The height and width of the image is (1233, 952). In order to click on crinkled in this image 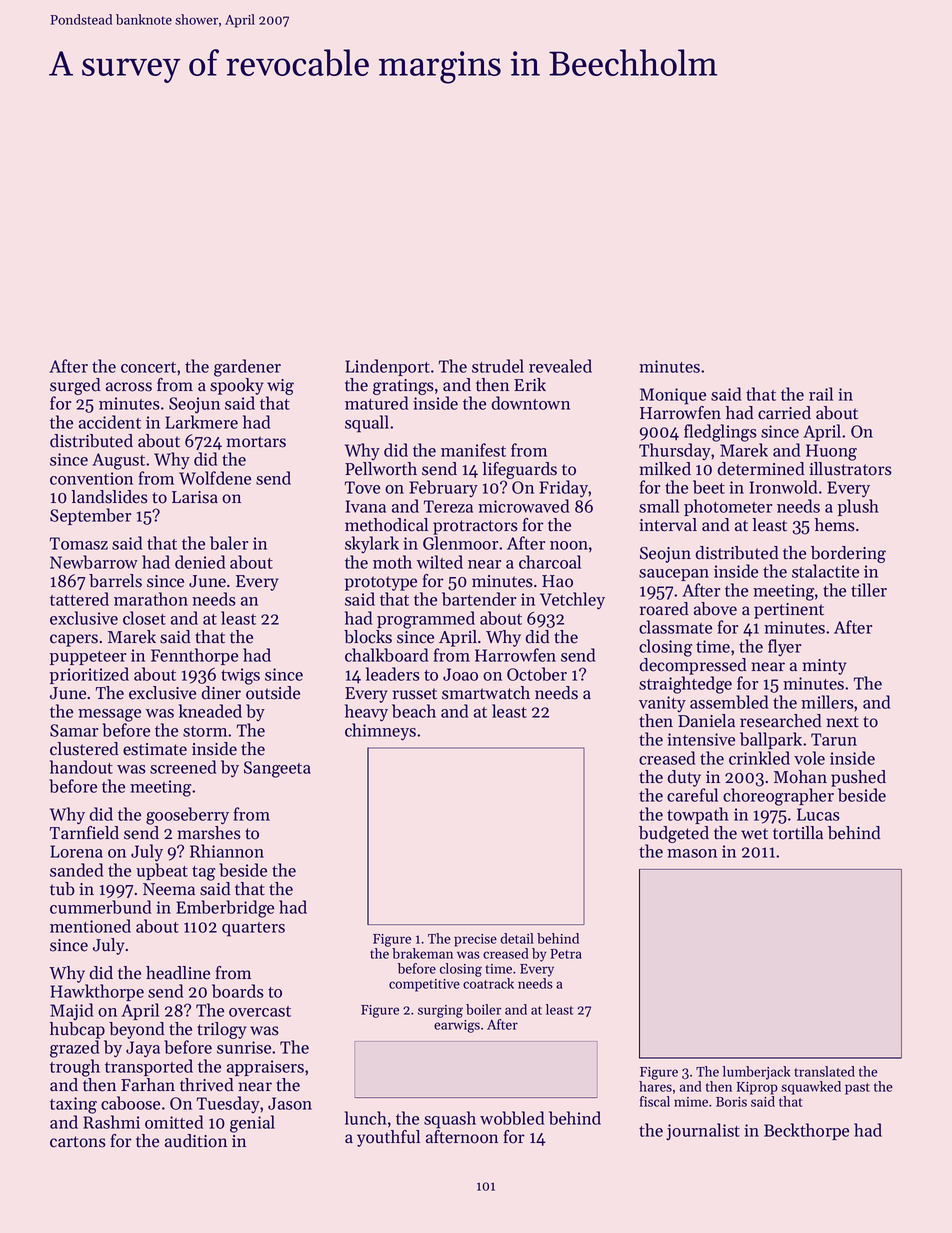, I will do `click(759, 758)`.
